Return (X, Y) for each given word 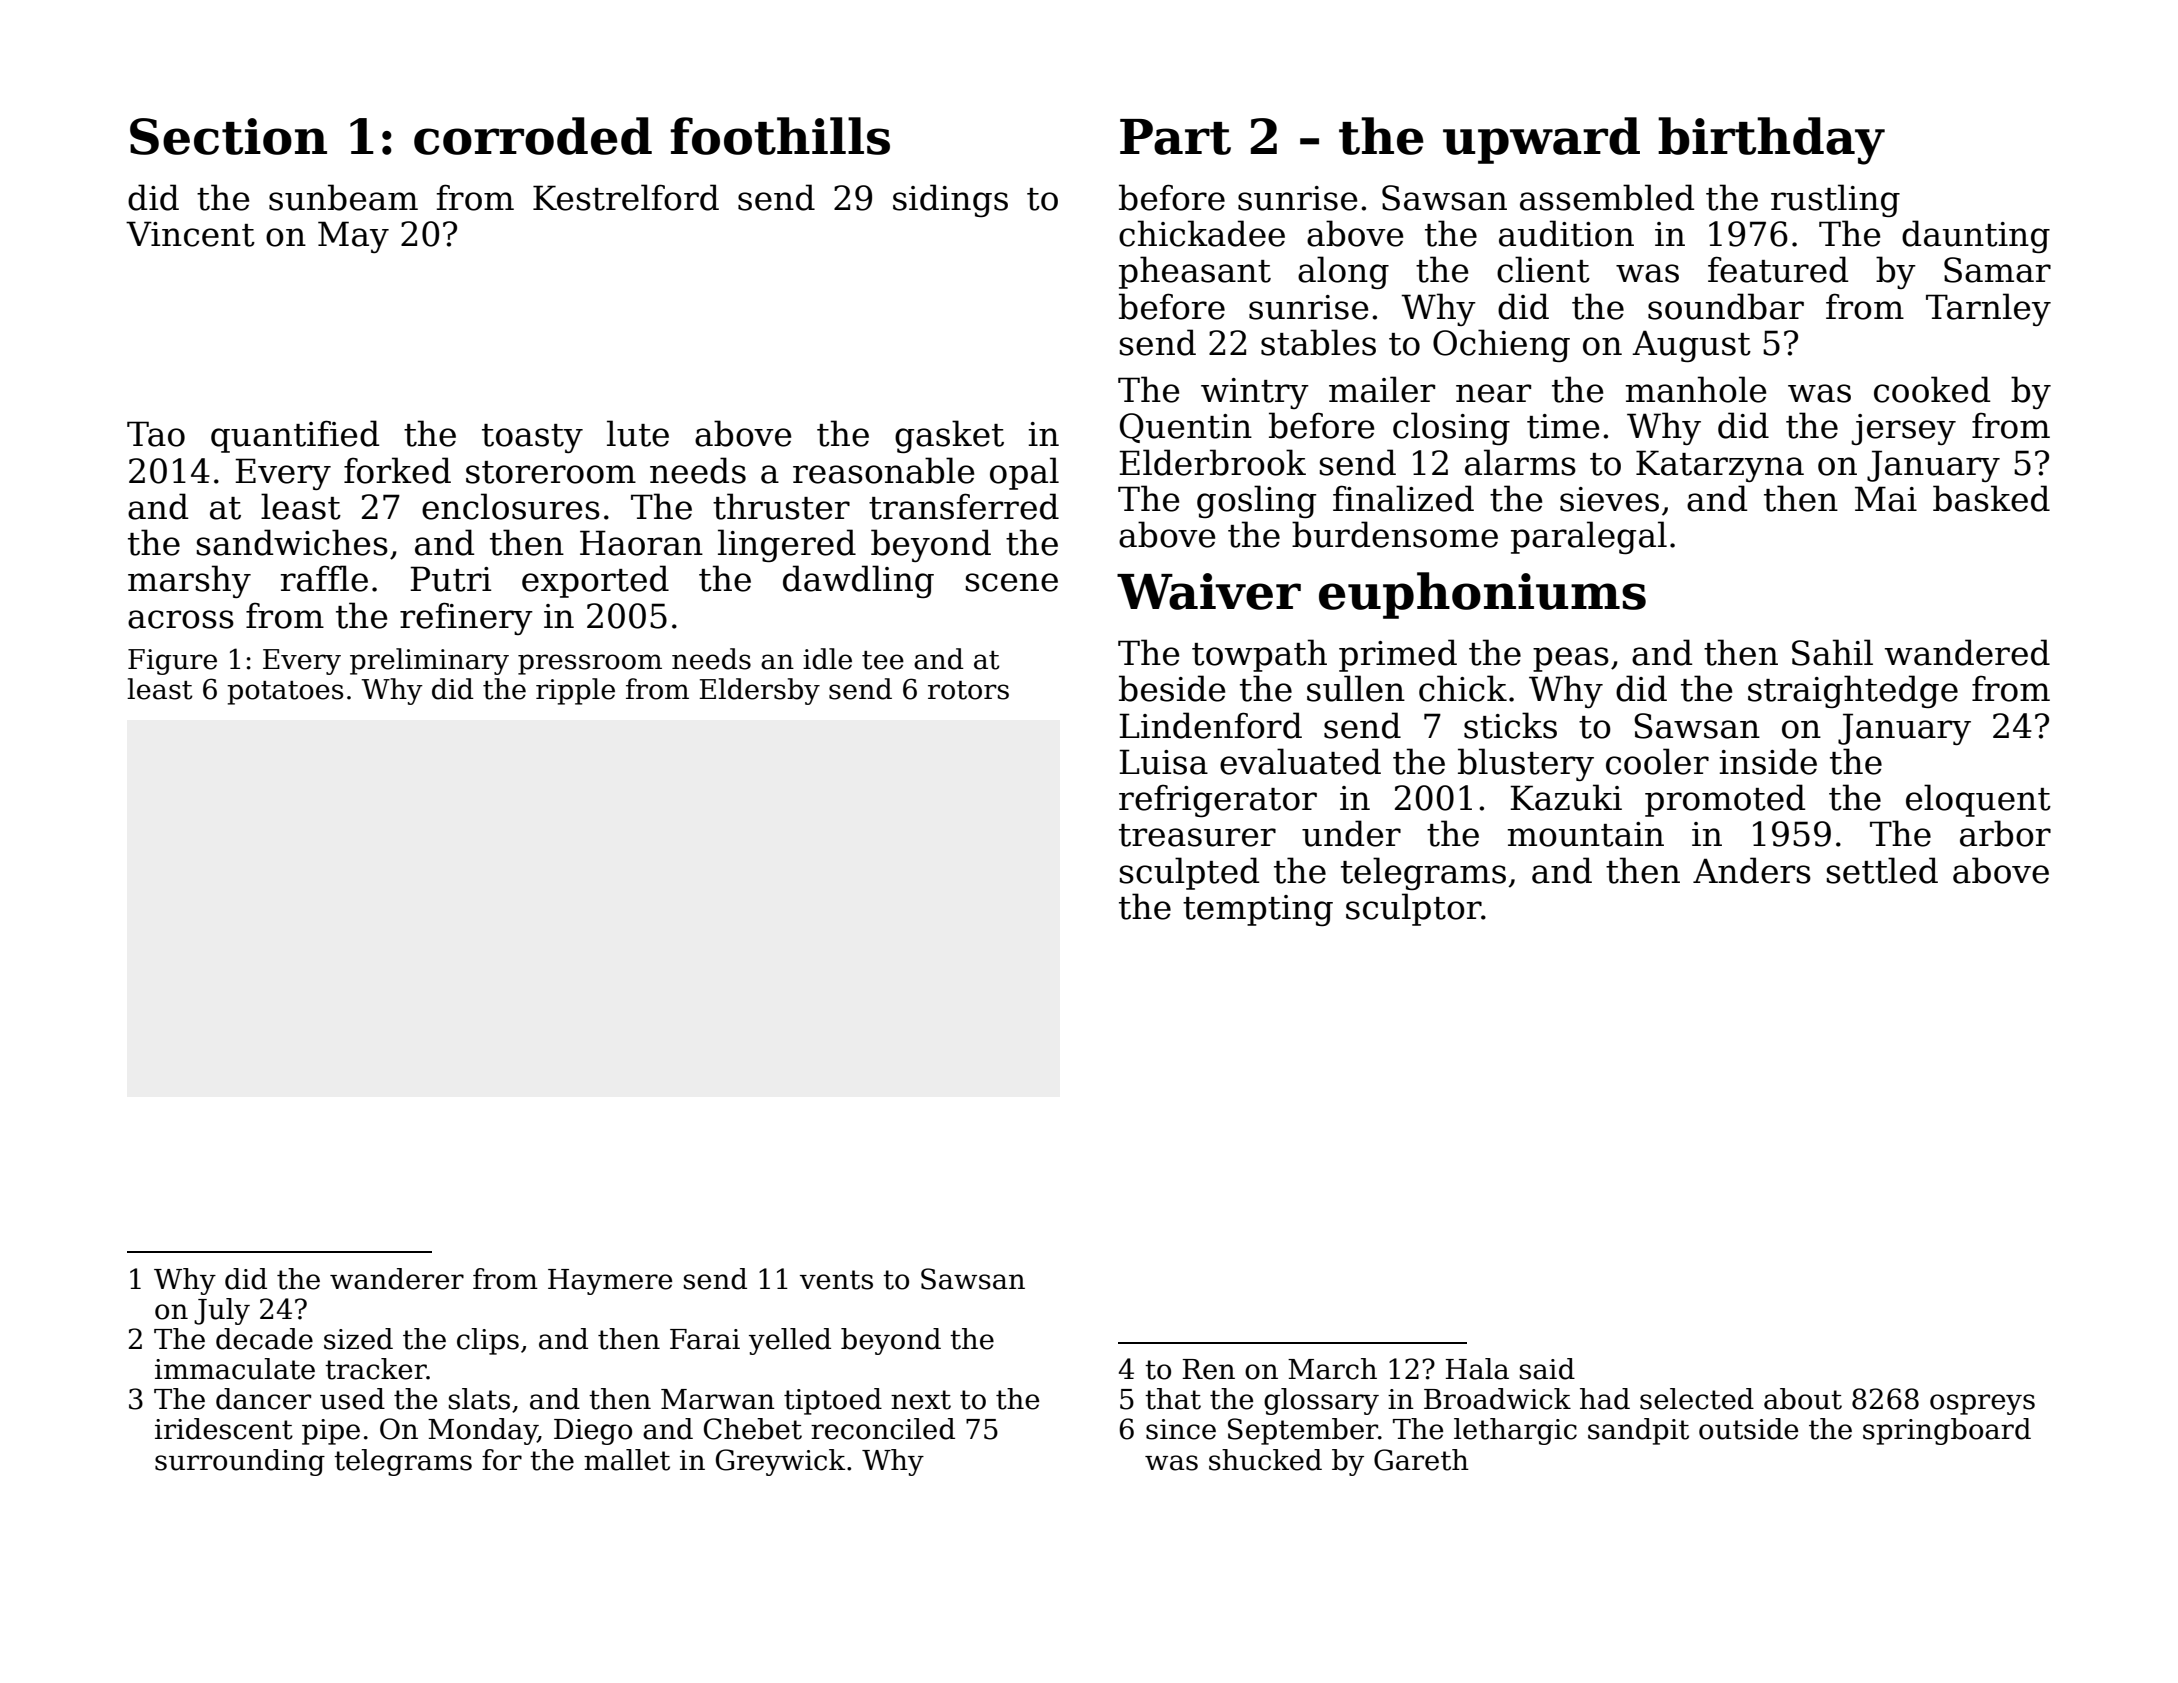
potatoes (285, 693)
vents (836, 1280)
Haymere (610, 1282)
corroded (533, 136)
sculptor (1413, 909)
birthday (1771, 141)
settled (1882, 870)
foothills (780, 136)
